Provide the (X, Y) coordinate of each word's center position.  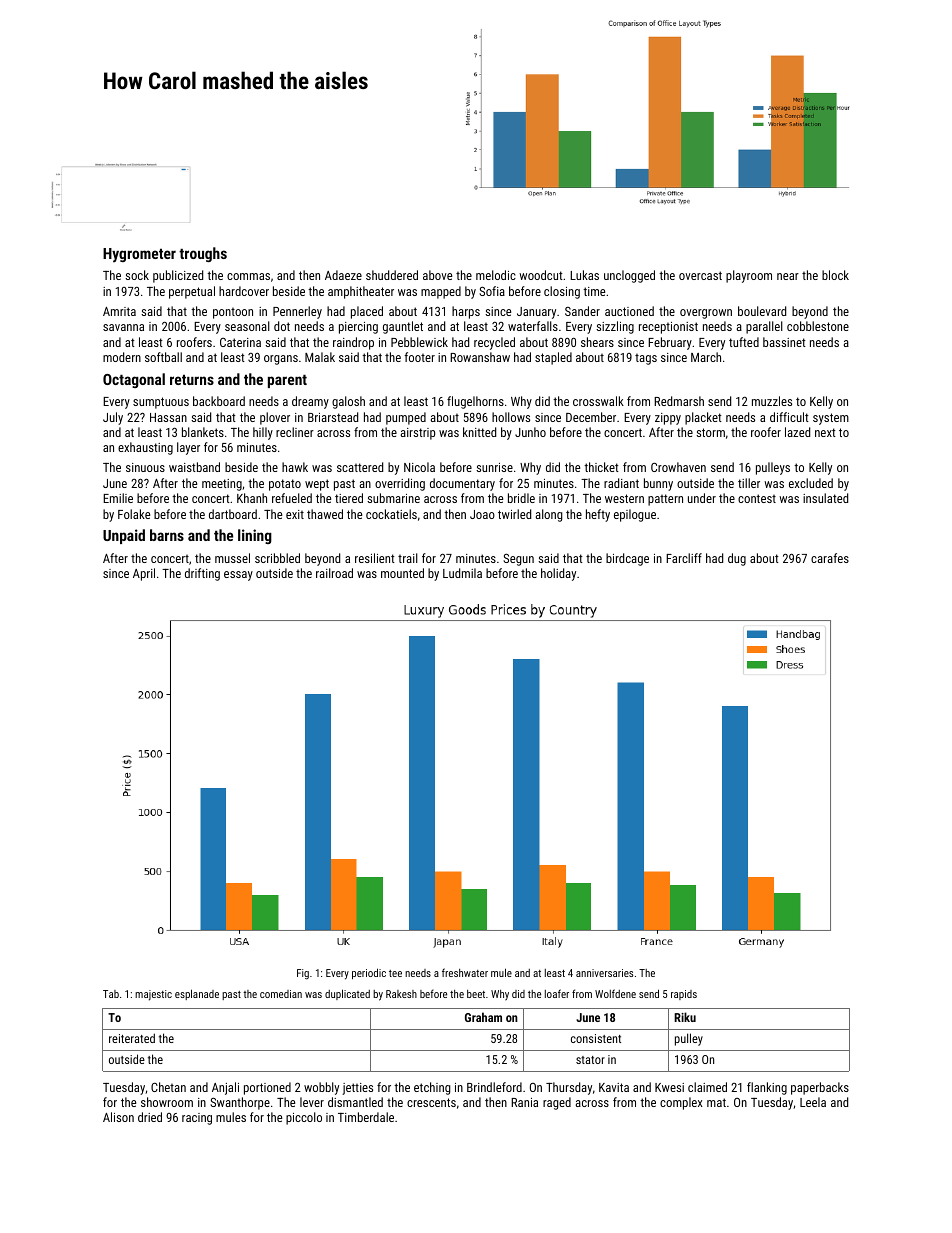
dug (737, 559)
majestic (153, 995)
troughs (203, 254)
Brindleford (494, 1087)
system (831, 419)
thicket (601, 467)
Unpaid (124, 536)
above (437, 275)
